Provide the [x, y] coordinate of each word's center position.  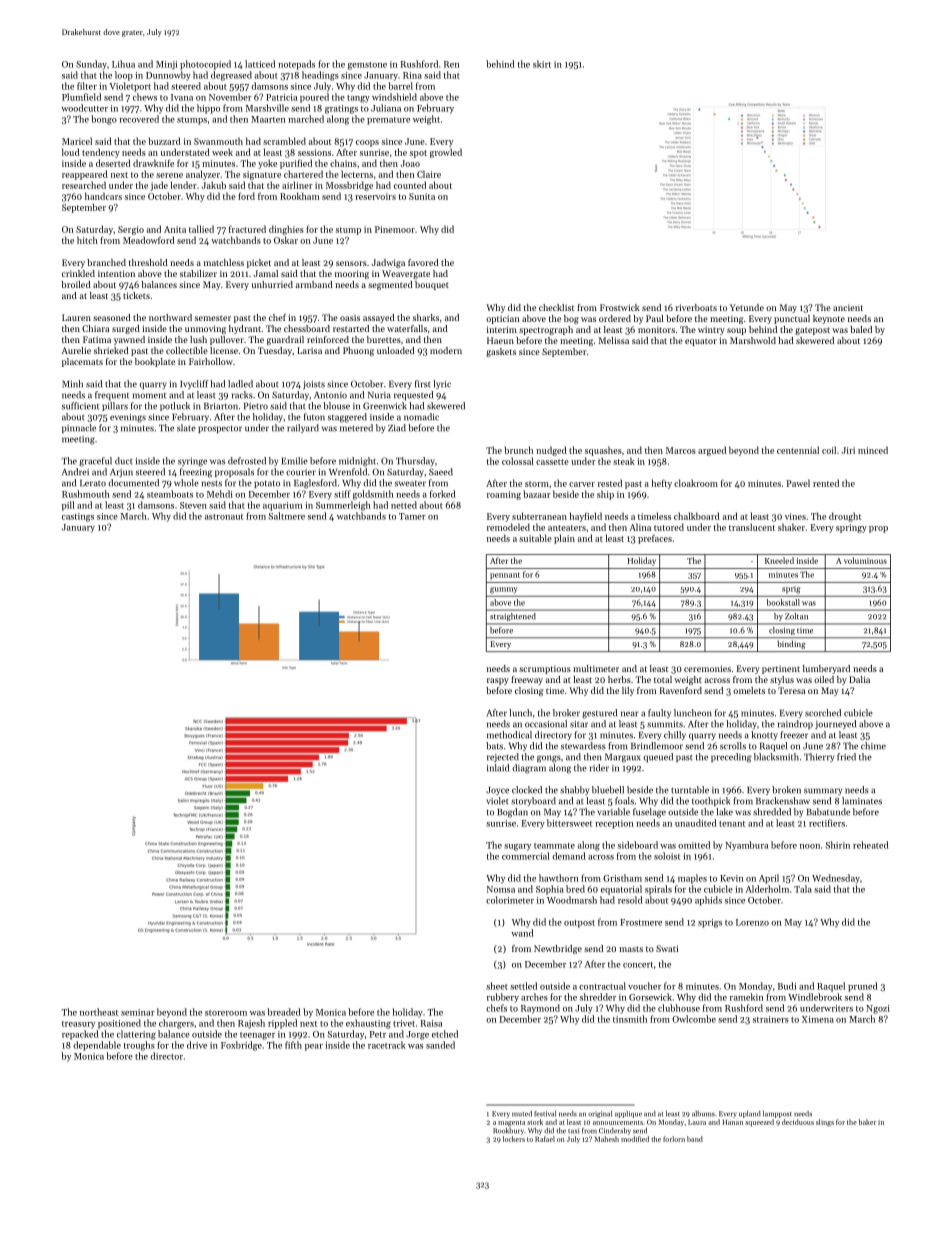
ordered [615, 318]
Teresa [791, 690]
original [600, 1114]
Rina [412, 75]
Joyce [497, 791]
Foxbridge [241, 1046]
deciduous [798, 1122]
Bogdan [512, 813]
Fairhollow [211, 361]
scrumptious [545, 669]
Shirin [838, 845]
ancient [848, 307]
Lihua [123, 64]
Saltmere [287, 516]
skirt [542, 64]
